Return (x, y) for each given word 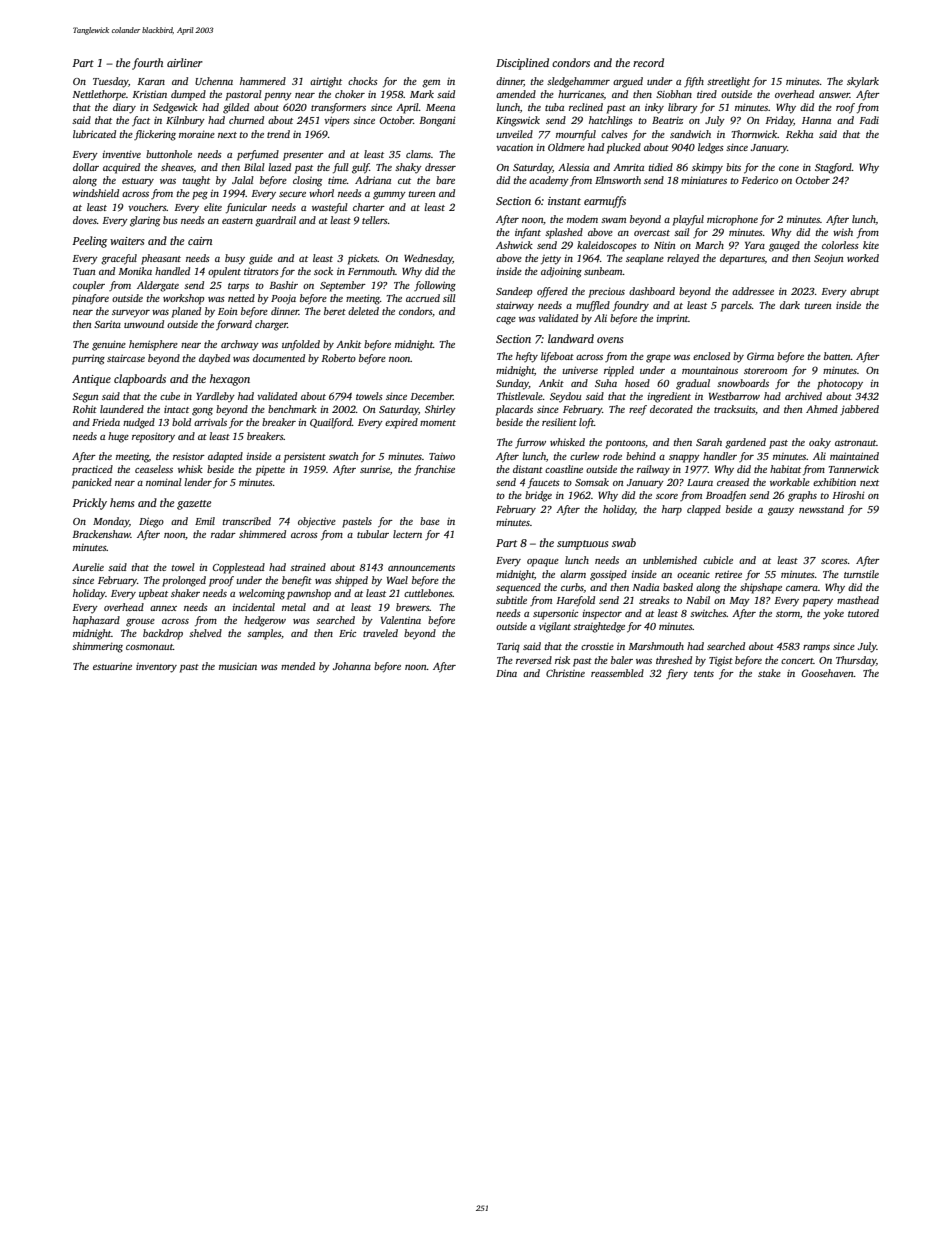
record (648, 62)
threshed (674, 660)
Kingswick (518, 121)
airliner (185, 62)
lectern (407, 534)
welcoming (262, 594)
